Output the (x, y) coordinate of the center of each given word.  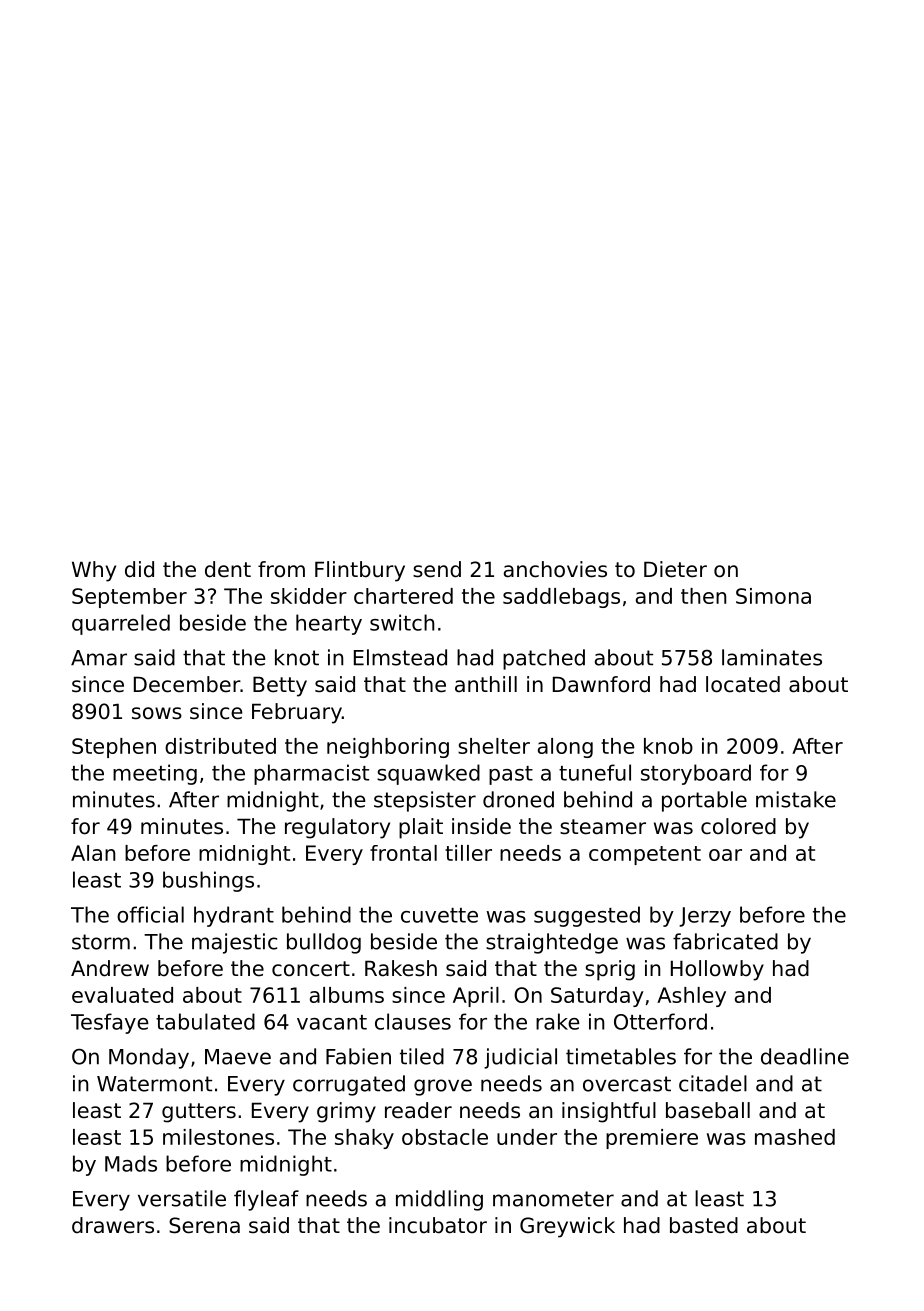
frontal (403, 853)
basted (704, 1225)
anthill (486, 684)
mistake (796, 799)
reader (418, 1110)
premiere (652, 1139)
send (437, 569)
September (129, 598)
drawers (113, 1225)
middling (439, 1200)
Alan (93, 853)
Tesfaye (110, 1023)
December (187, 684)
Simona (773, 596)
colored (738, 826)
